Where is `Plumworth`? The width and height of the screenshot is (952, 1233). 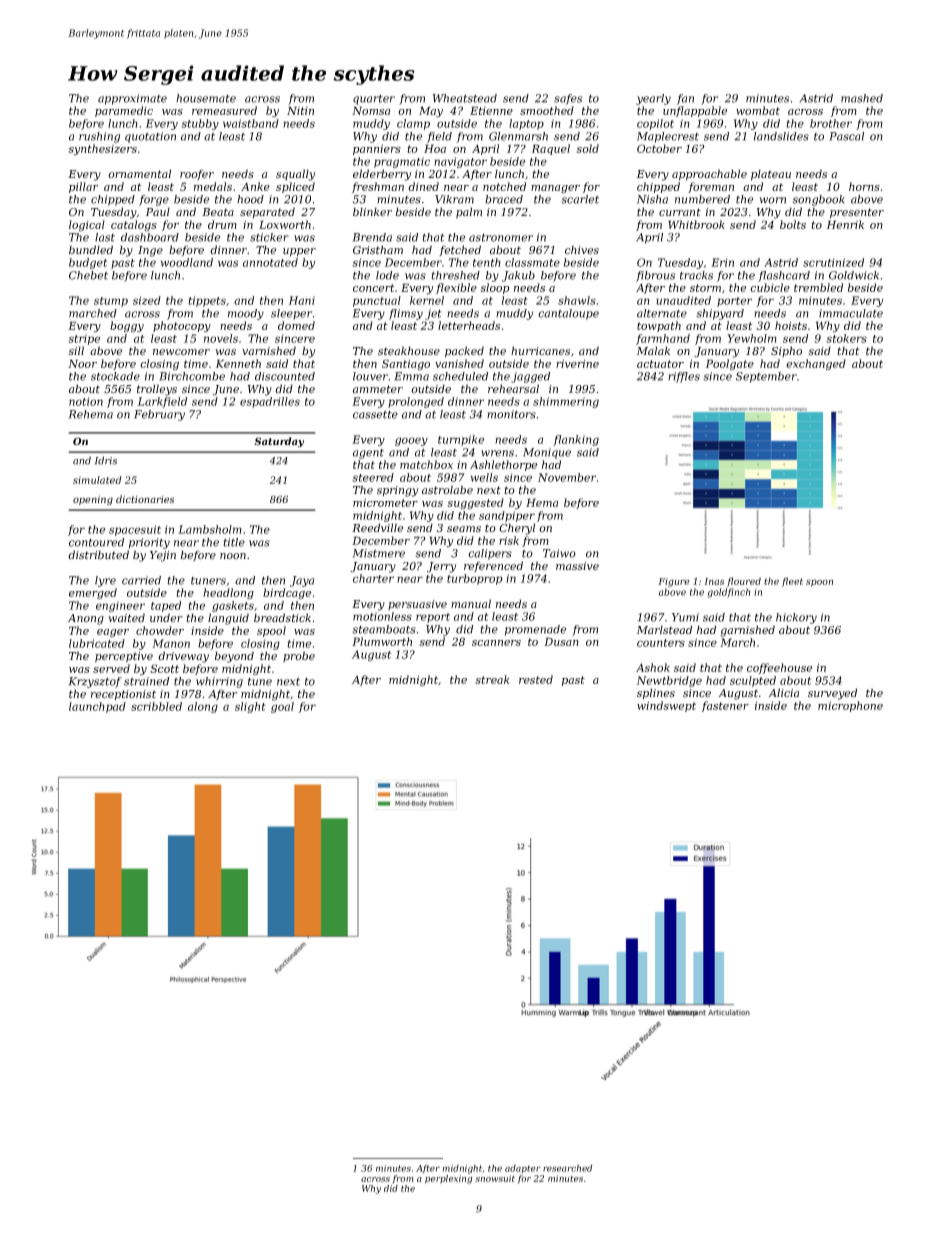
Plumworth is located at coordinates (382, 641).
